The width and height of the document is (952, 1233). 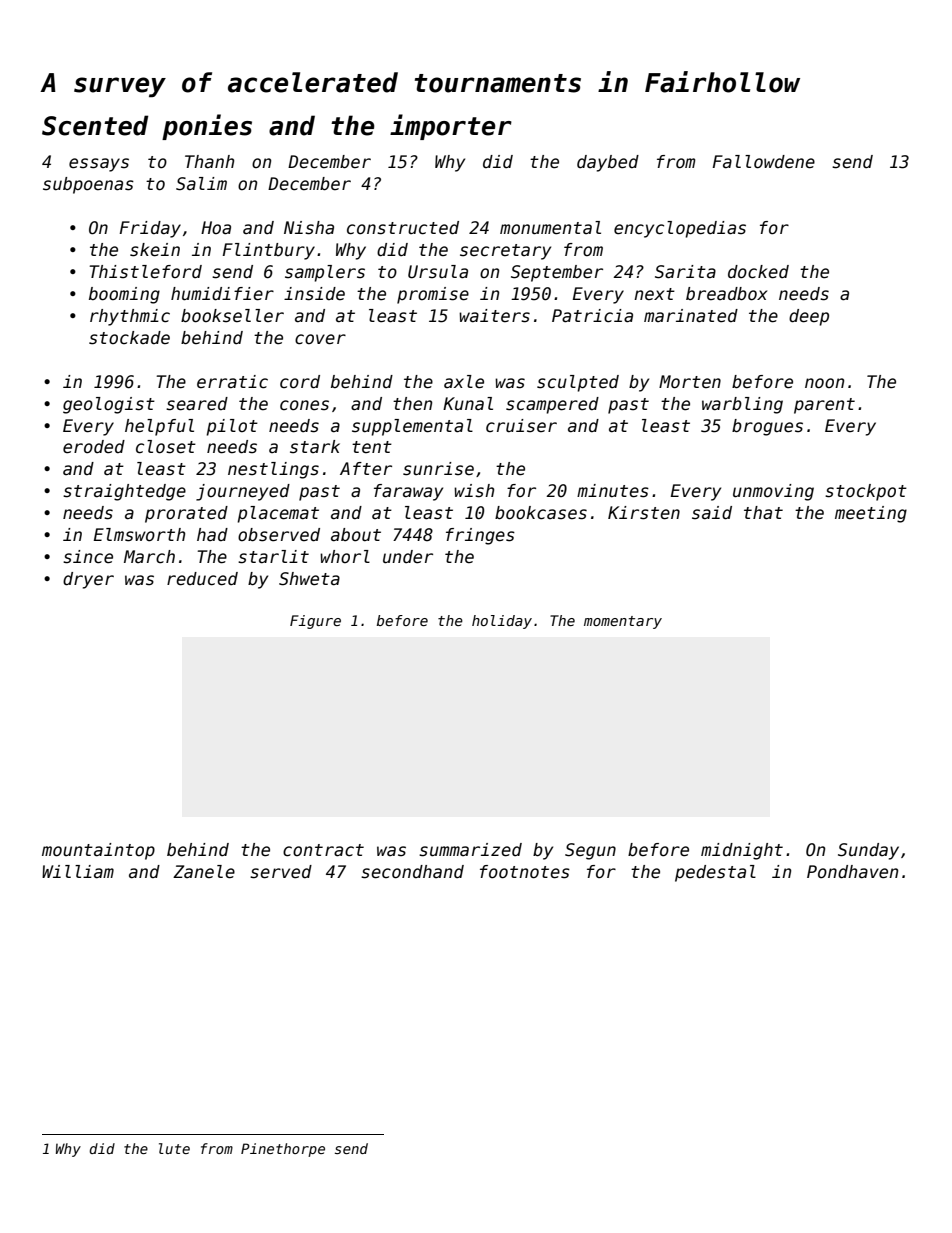 What do you see at coordinates (868, 851) in the document?
I see `Sunday` at bounding box center [868, 851].
